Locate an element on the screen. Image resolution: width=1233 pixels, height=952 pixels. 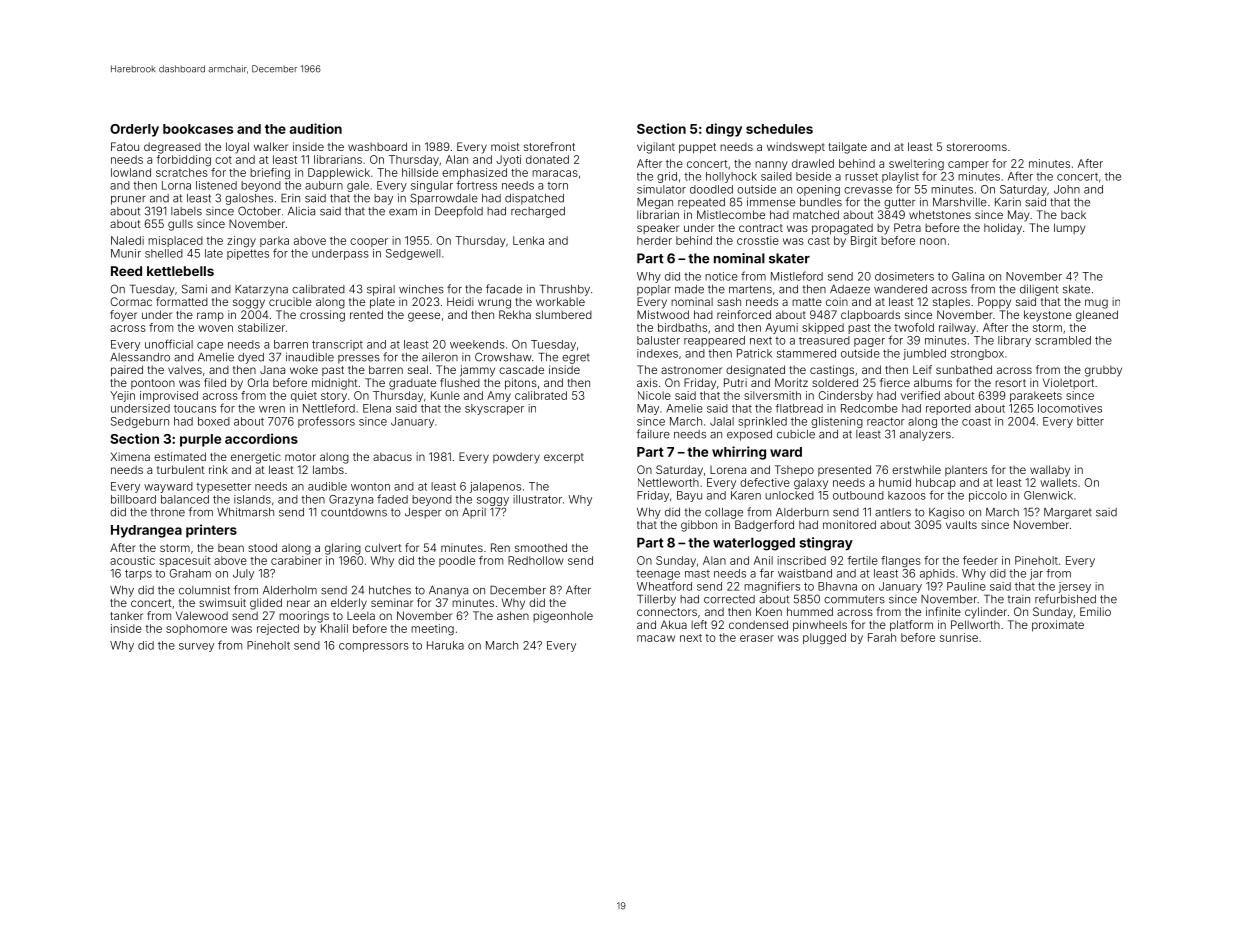
back is located at coordinates (1073, 214).
